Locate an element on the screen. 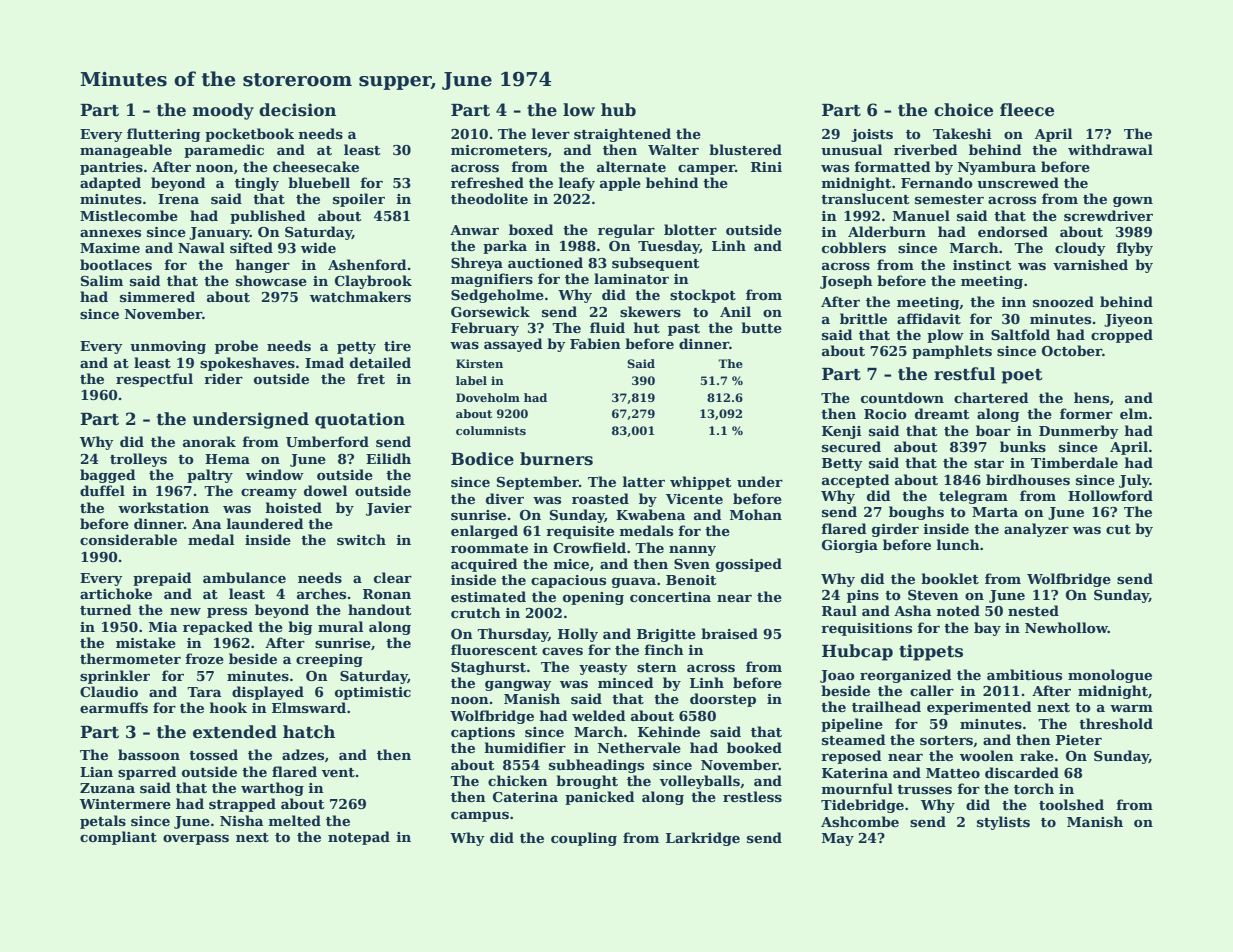 The height and width of the screenshot is (952, 1233). doorstep is located at coordinates (723, 700).
